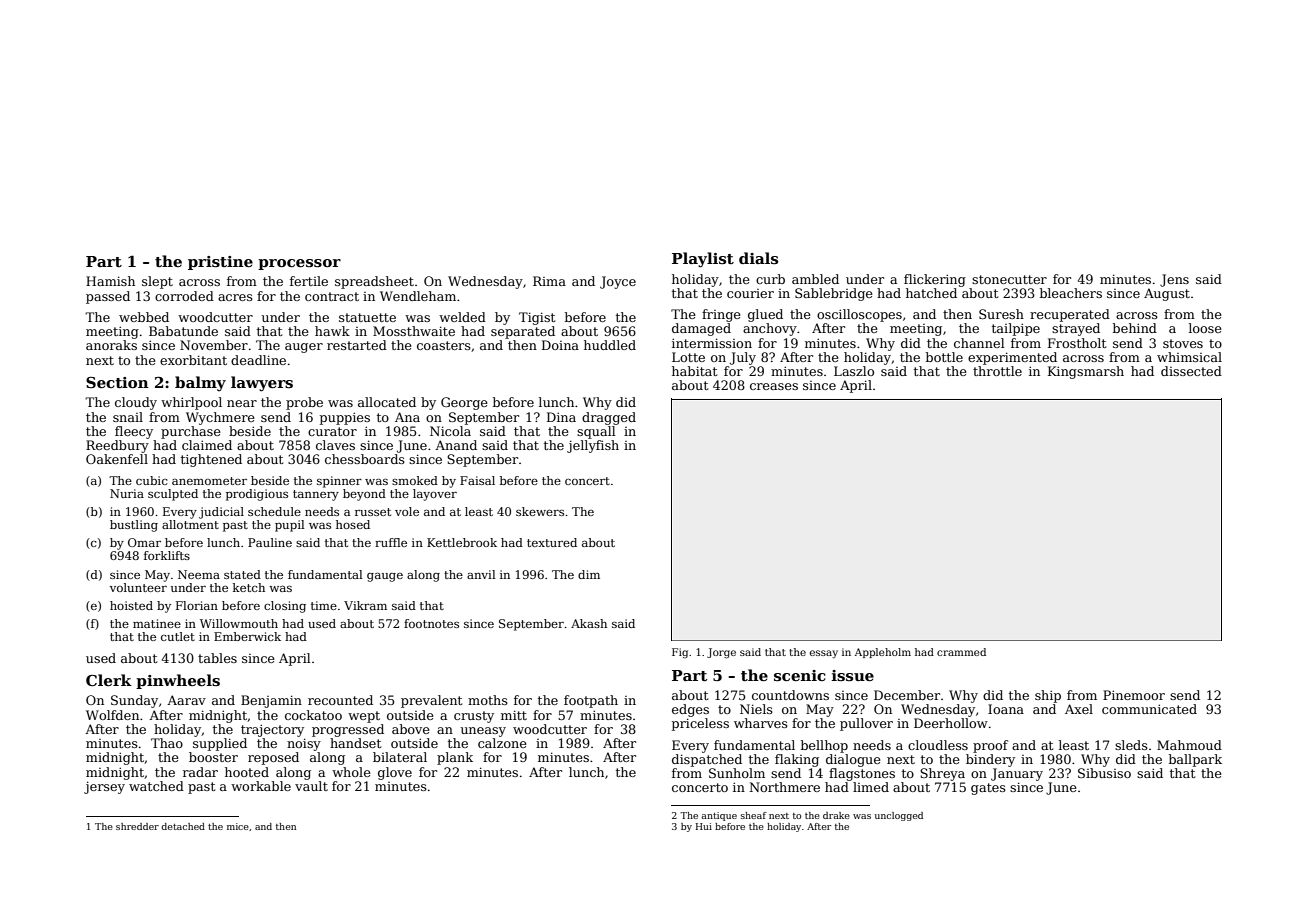 The width and height of the page is (1308, 924). Describe the element at coordinates (1191, 371) in the page. I see `dissected` at that location.
